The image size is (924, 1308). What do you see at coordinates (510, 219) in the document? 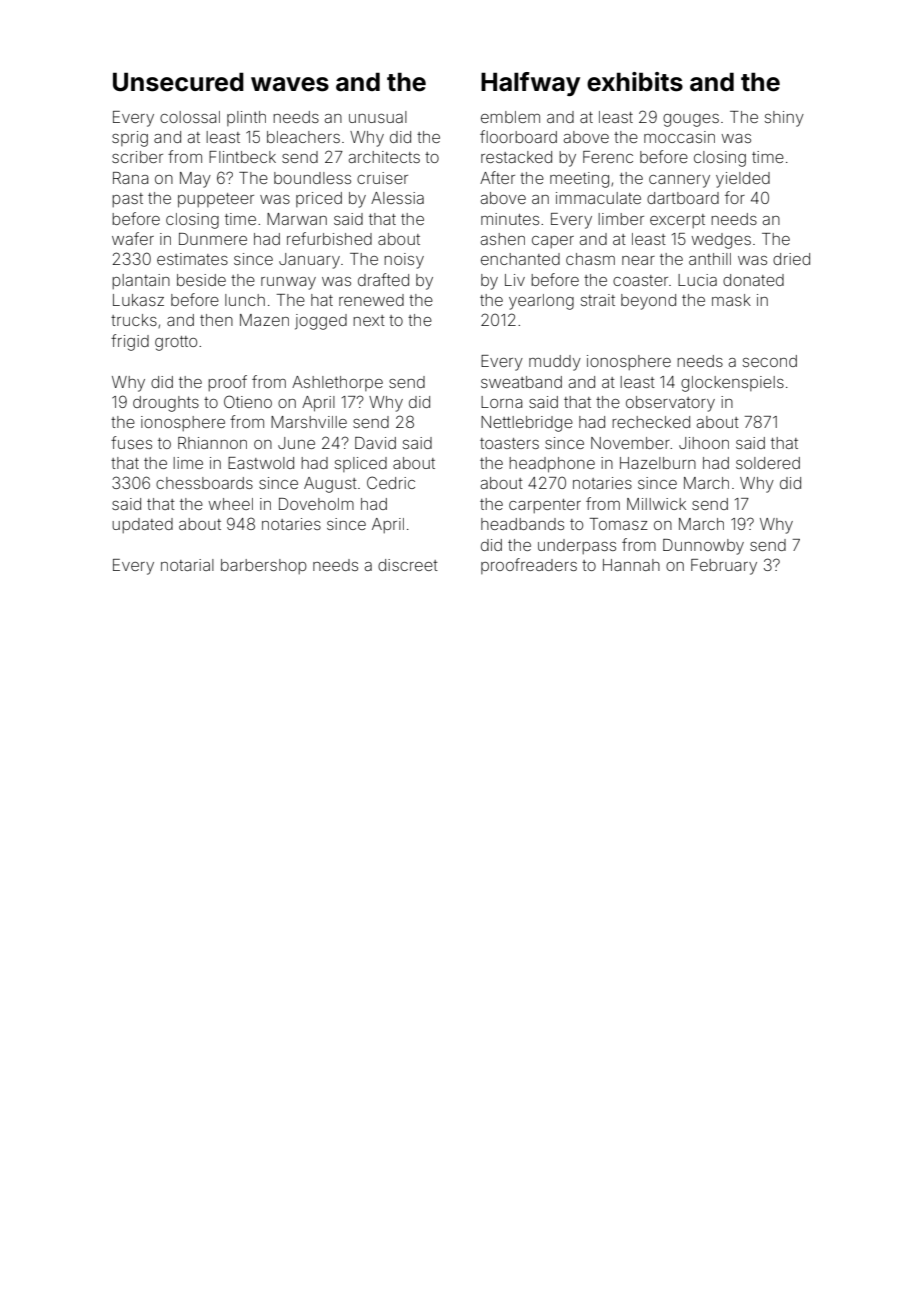
I see `minutes` at bounding box center [510, 219].
